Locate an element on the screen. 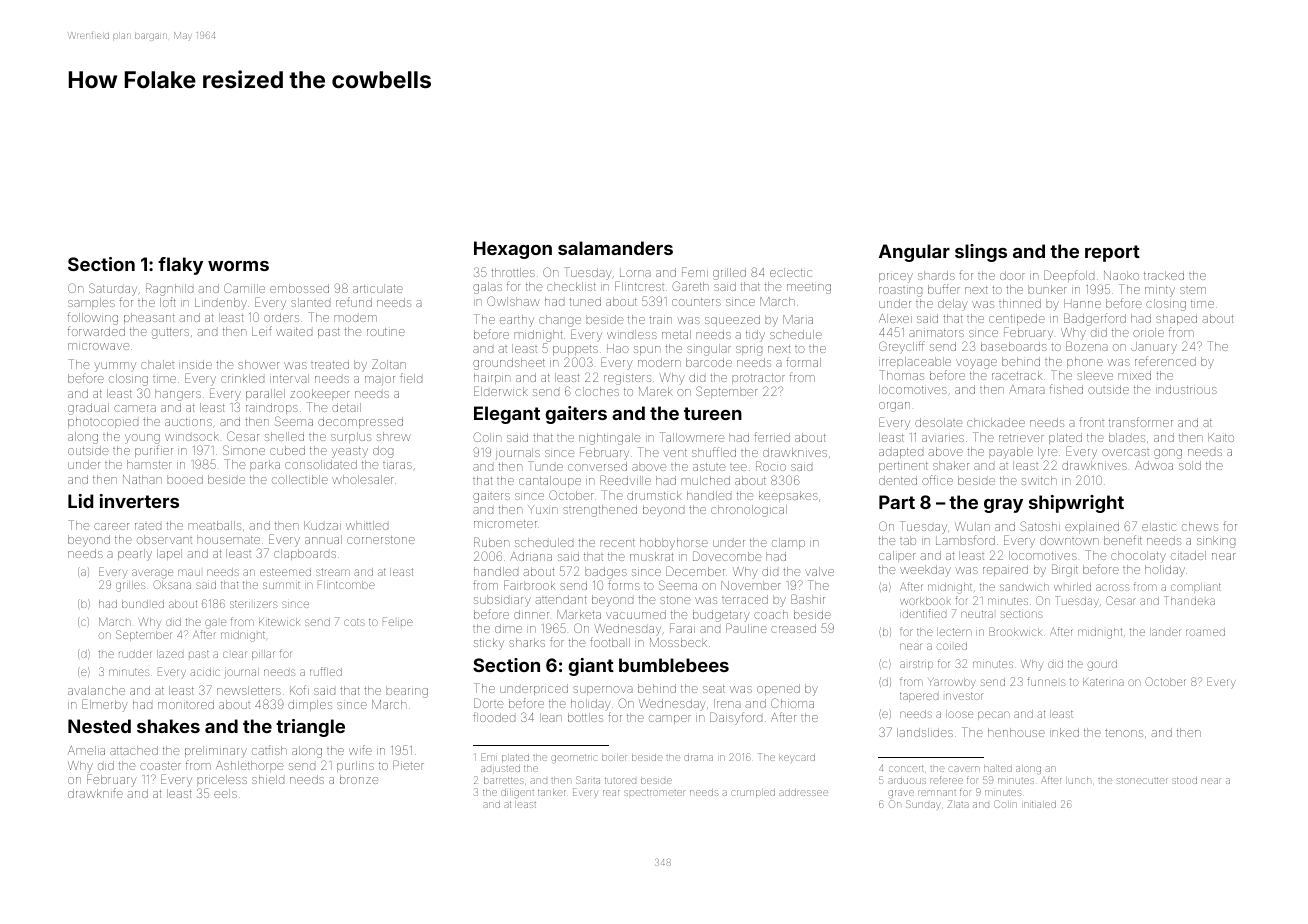  lander is located at coordinates (1165, 632).
